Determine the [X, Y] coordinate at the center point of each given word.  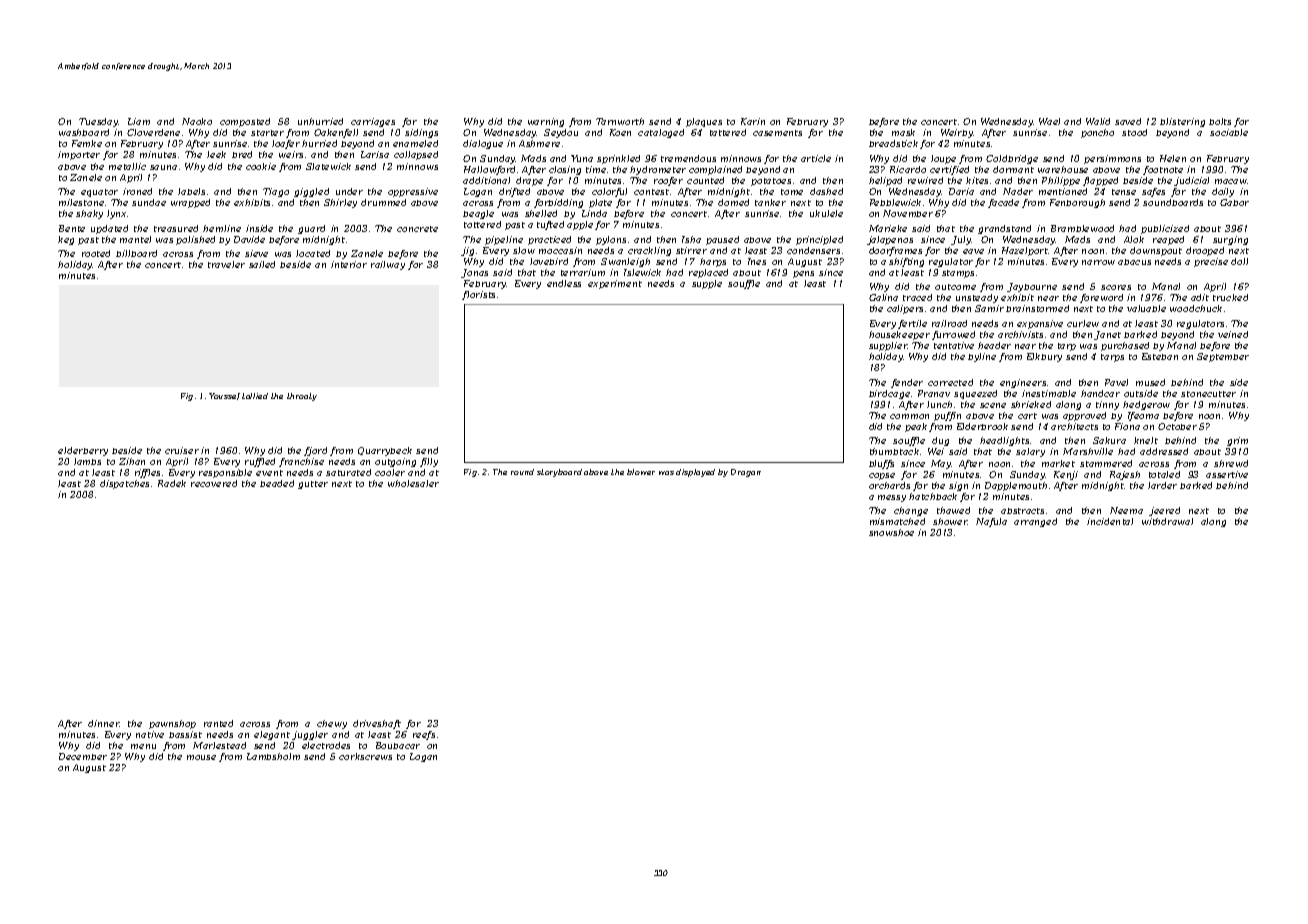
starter [267, 133]
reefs [424, 735]
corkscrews [365, 756]
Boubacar [398, 745]
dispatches [124, 484]
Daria [961, 191]
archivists [1020, 334]
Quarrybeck [385, 451]
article [816, 158]
